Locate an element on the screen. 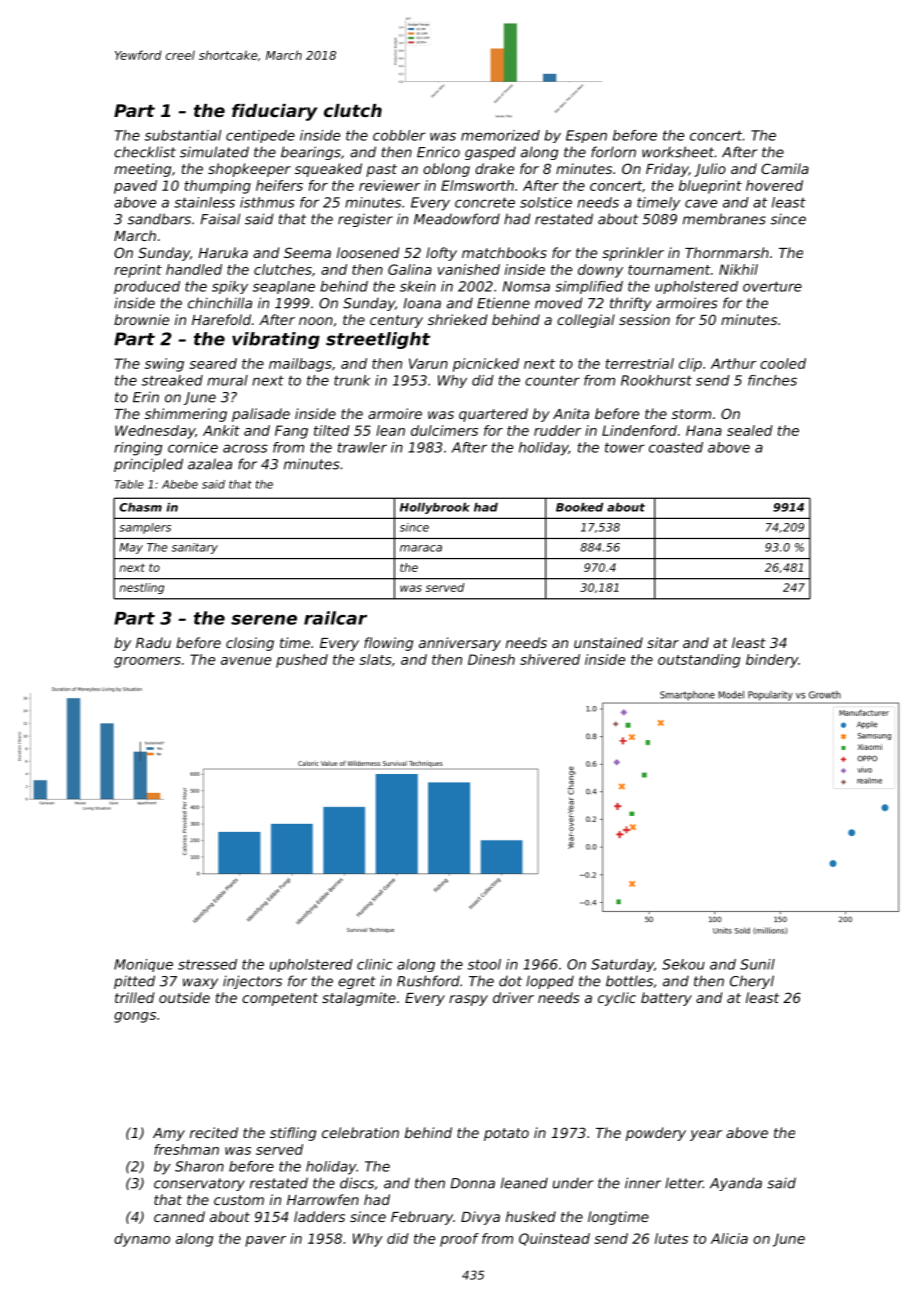 Image resolution: width=924 pixels, height=1308 pixels. checklist is located at coordinates (145, 152).
